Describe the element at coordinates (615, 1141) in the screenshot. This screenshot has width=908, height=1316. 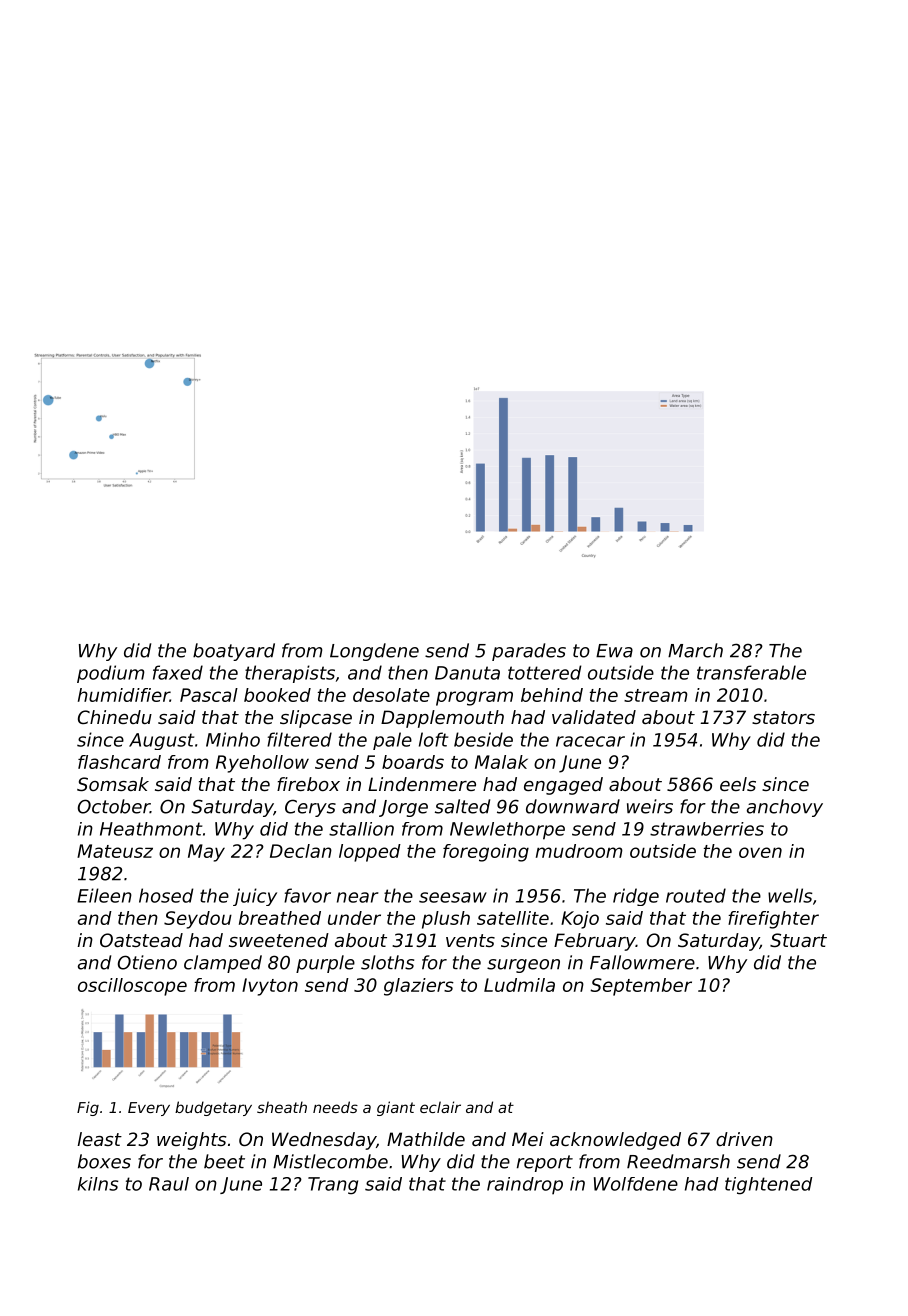
I see `acknowledged` at that location.
